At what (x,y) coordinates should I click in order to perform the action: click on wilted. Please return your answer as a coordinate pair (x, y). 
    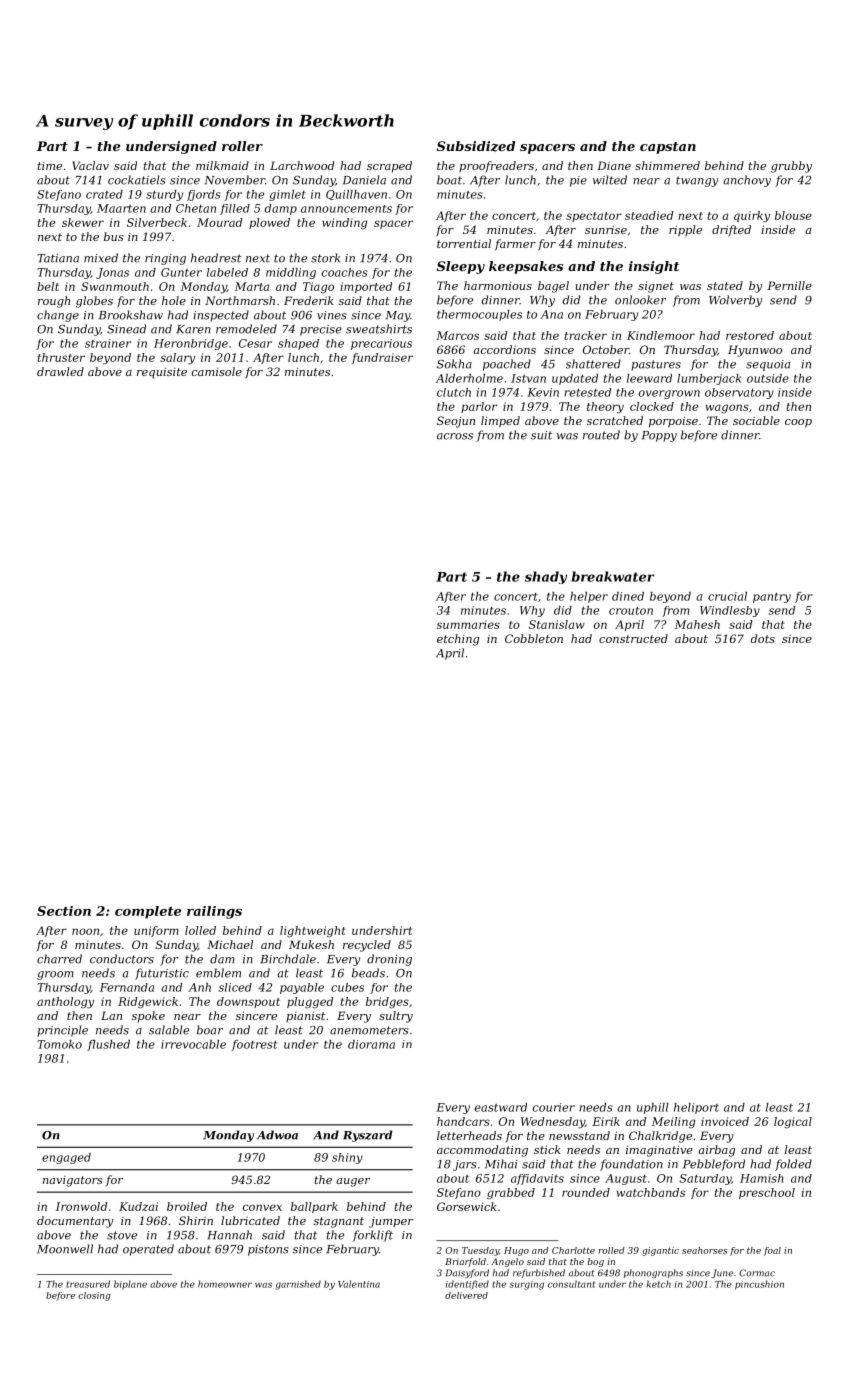
    Looking at the image, I should click on (610, 180).
